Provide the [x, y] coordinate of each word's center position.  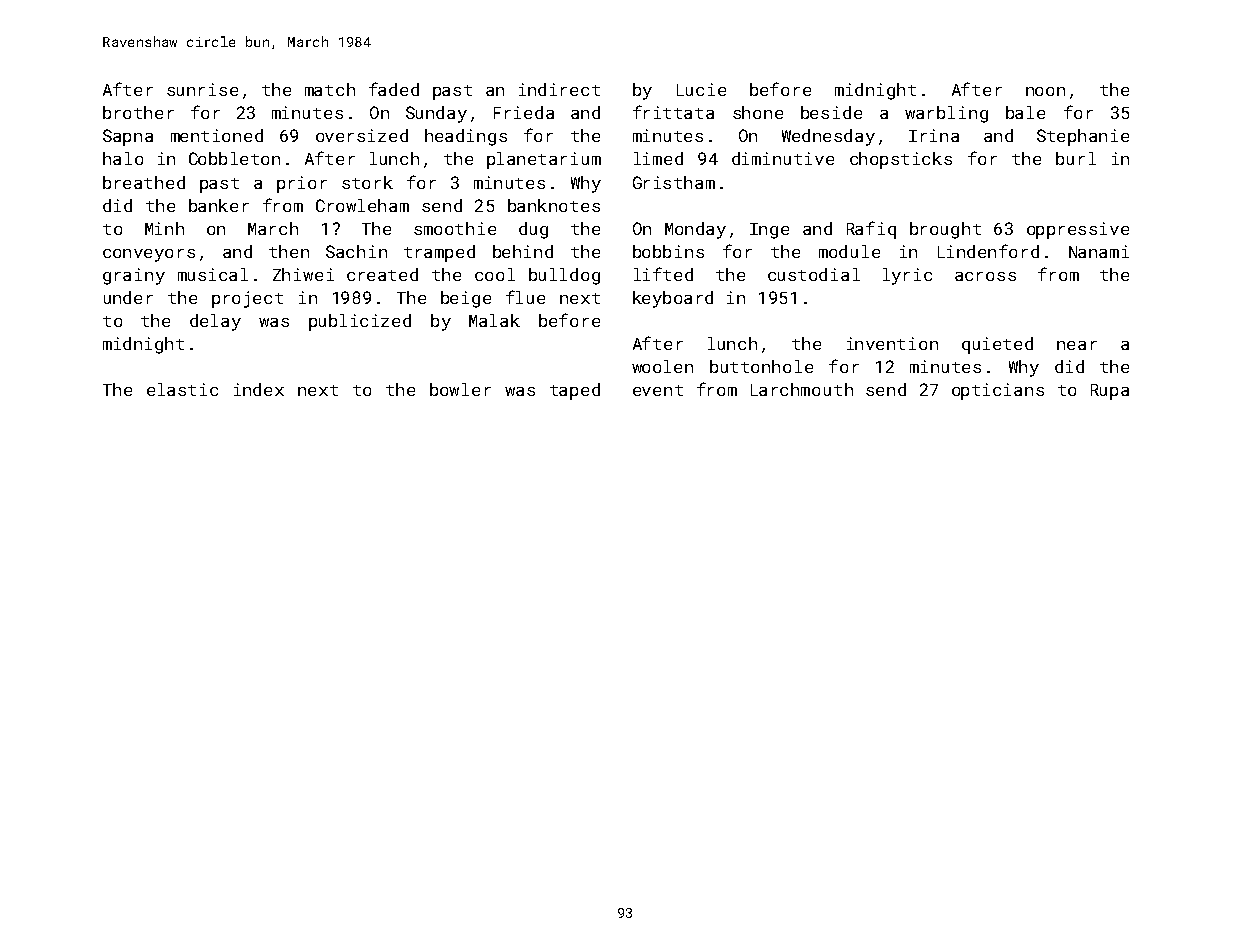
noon [1045, 91]
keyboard [673, 299]
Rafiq [871, 230]
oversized [362, 135]
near [1077, 345]
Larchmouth [802, 389]
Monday [695, 230]
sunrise [202, 89]
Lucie [701, 89]
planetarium [544, 160]
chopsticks [901, 160]
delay [215, 322]
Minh [164, 228]
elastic [182, 389]
